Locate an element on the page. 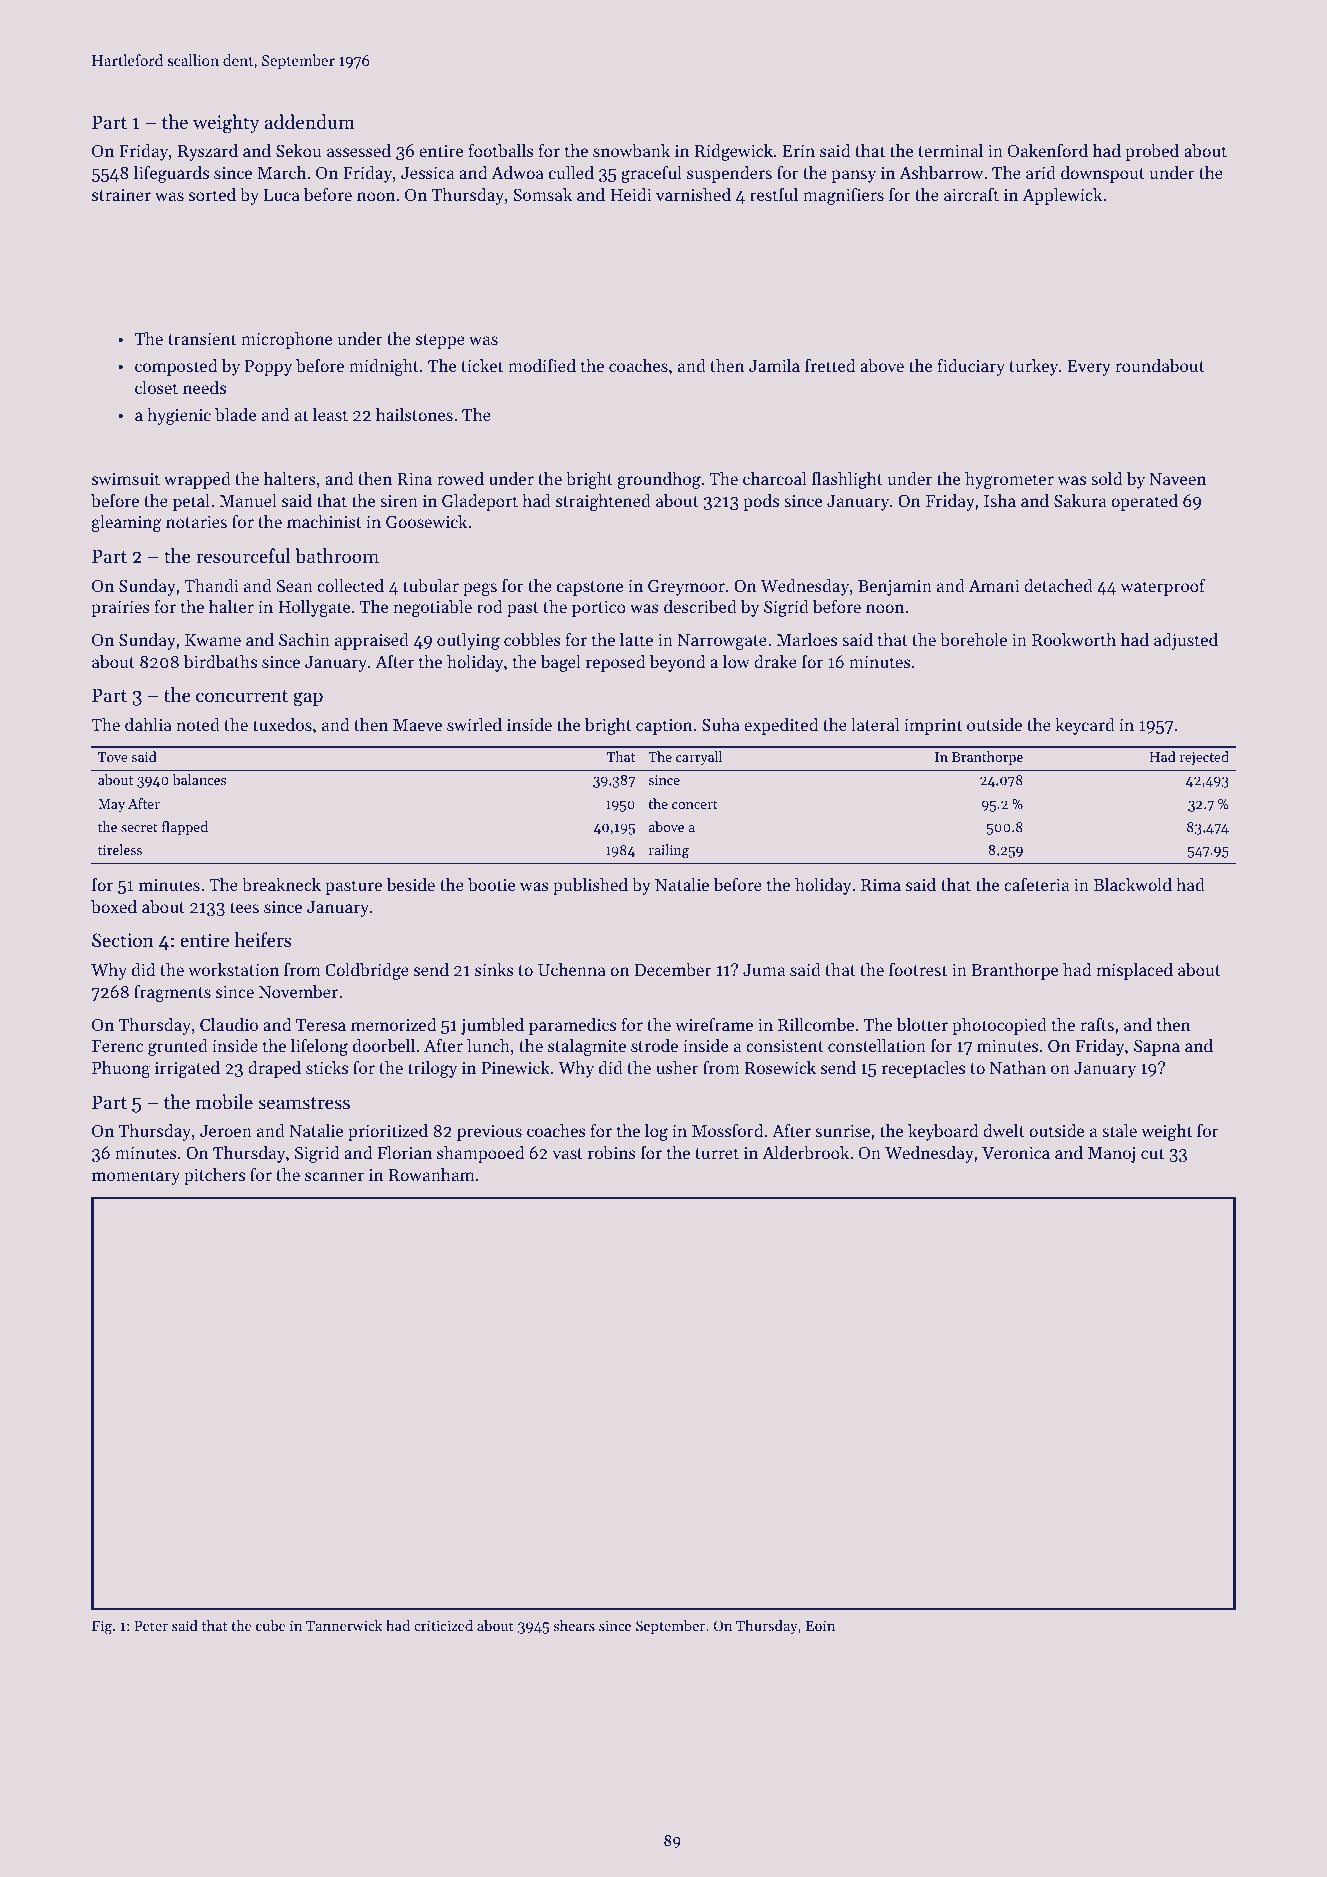  snowbank is located at coordinates (631, 150).
